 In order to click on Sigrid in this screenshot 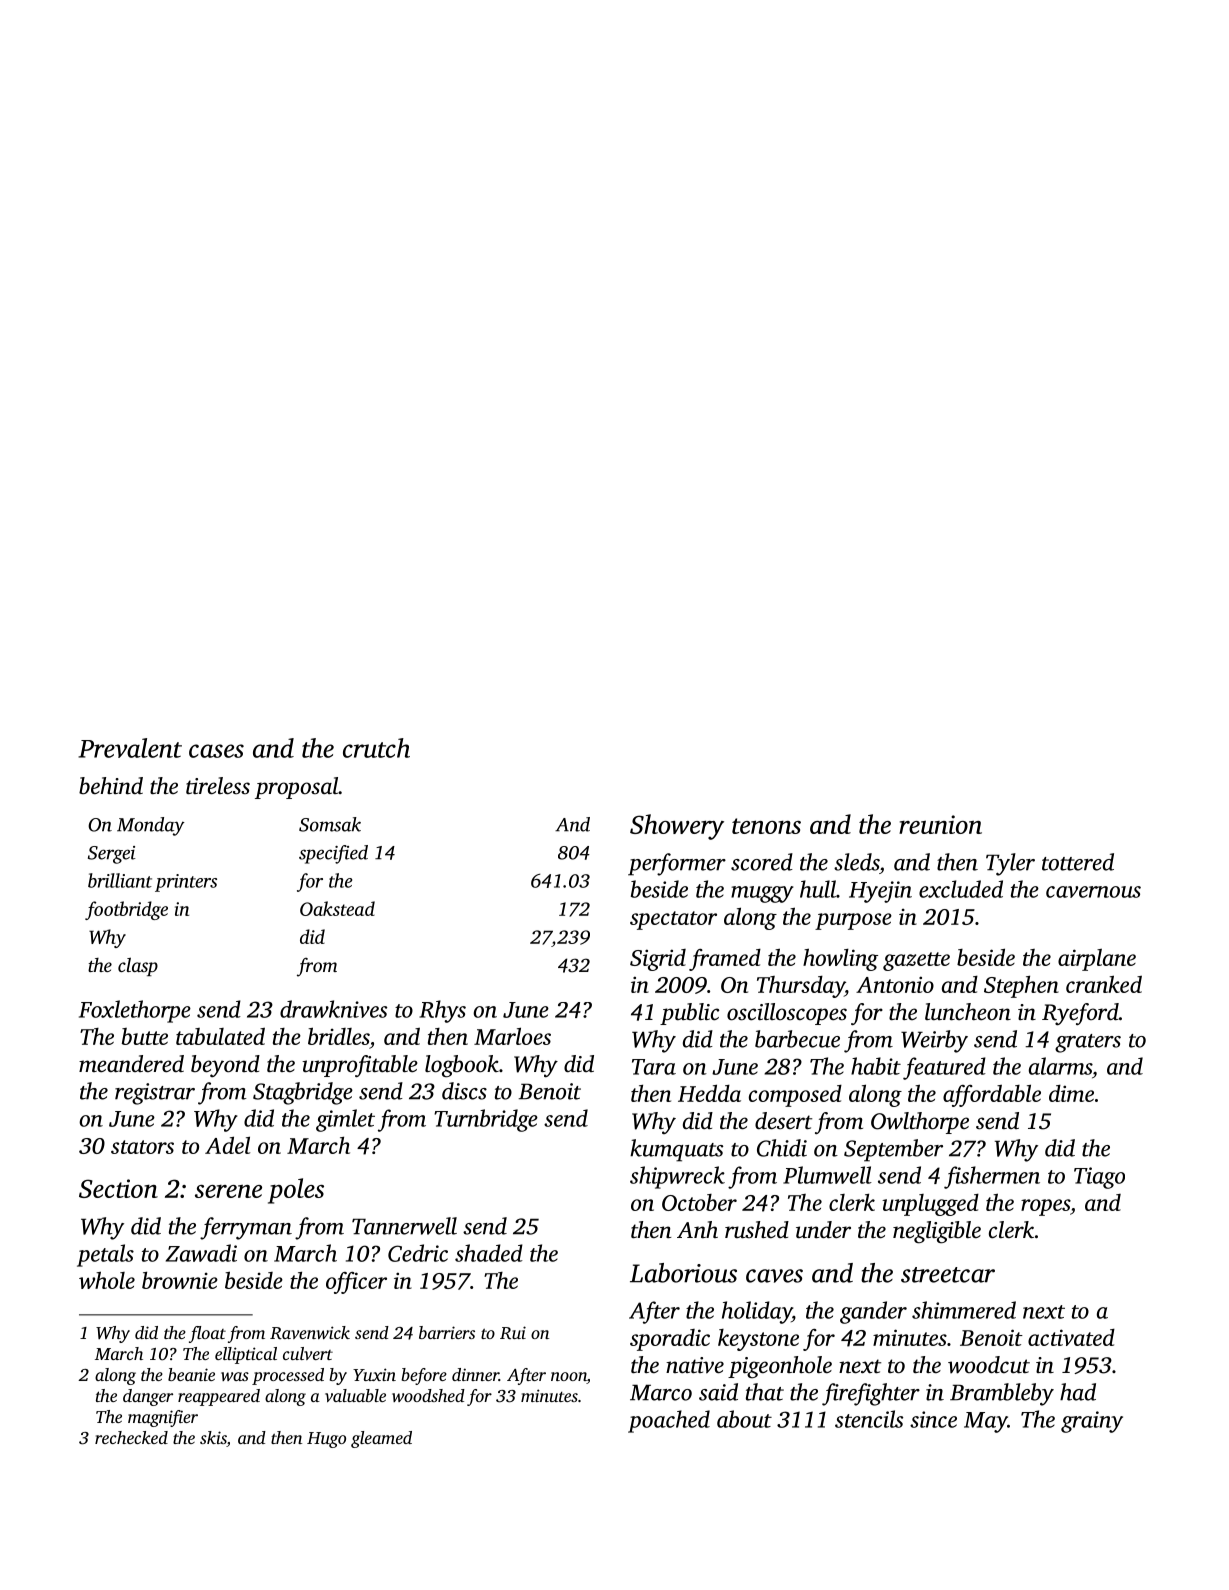, I will do `click(658, 960)`.
